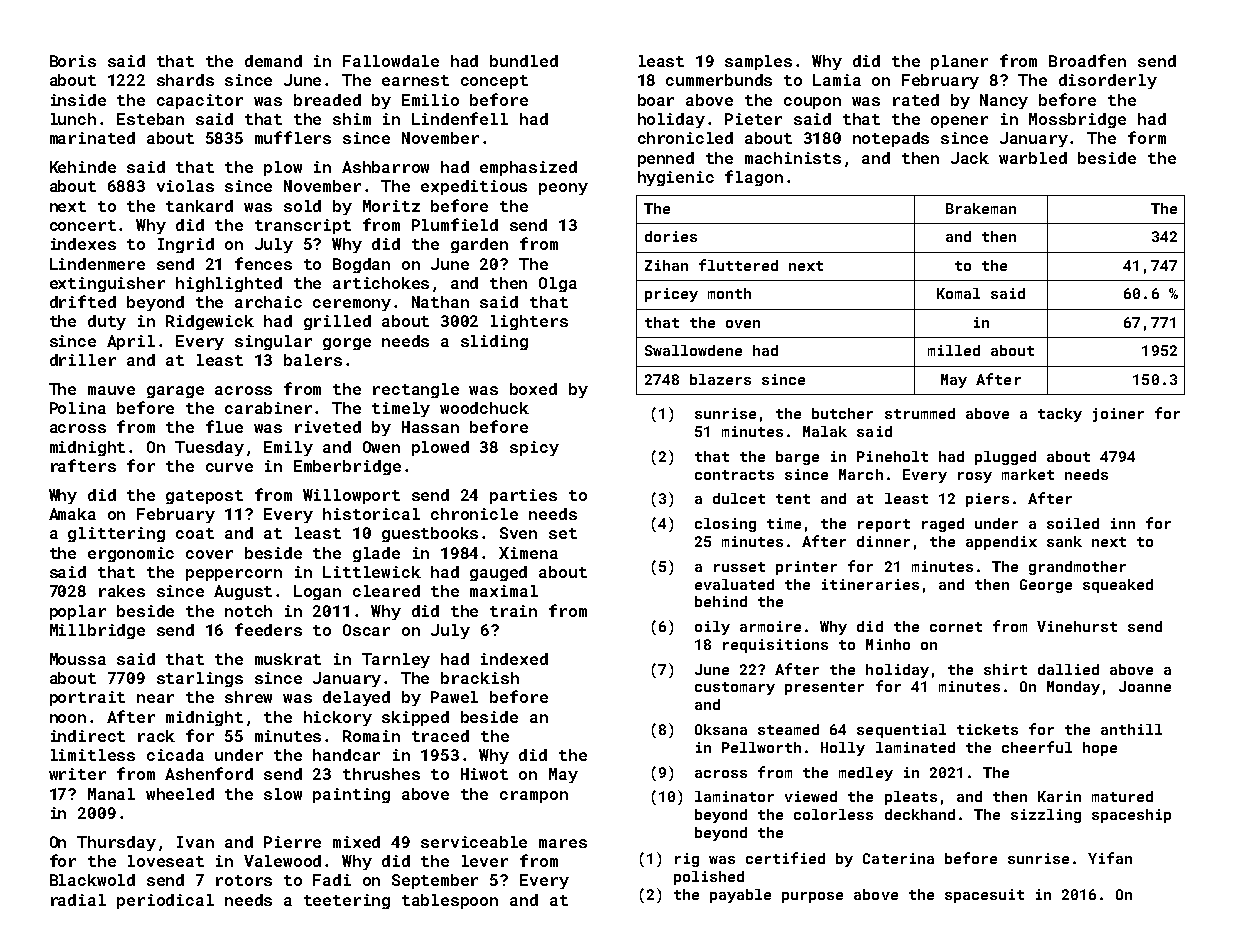  What do you see at coordinates (1087, 60) in the document?
I see `Broadfen` at bounding box center [1087, 60].
